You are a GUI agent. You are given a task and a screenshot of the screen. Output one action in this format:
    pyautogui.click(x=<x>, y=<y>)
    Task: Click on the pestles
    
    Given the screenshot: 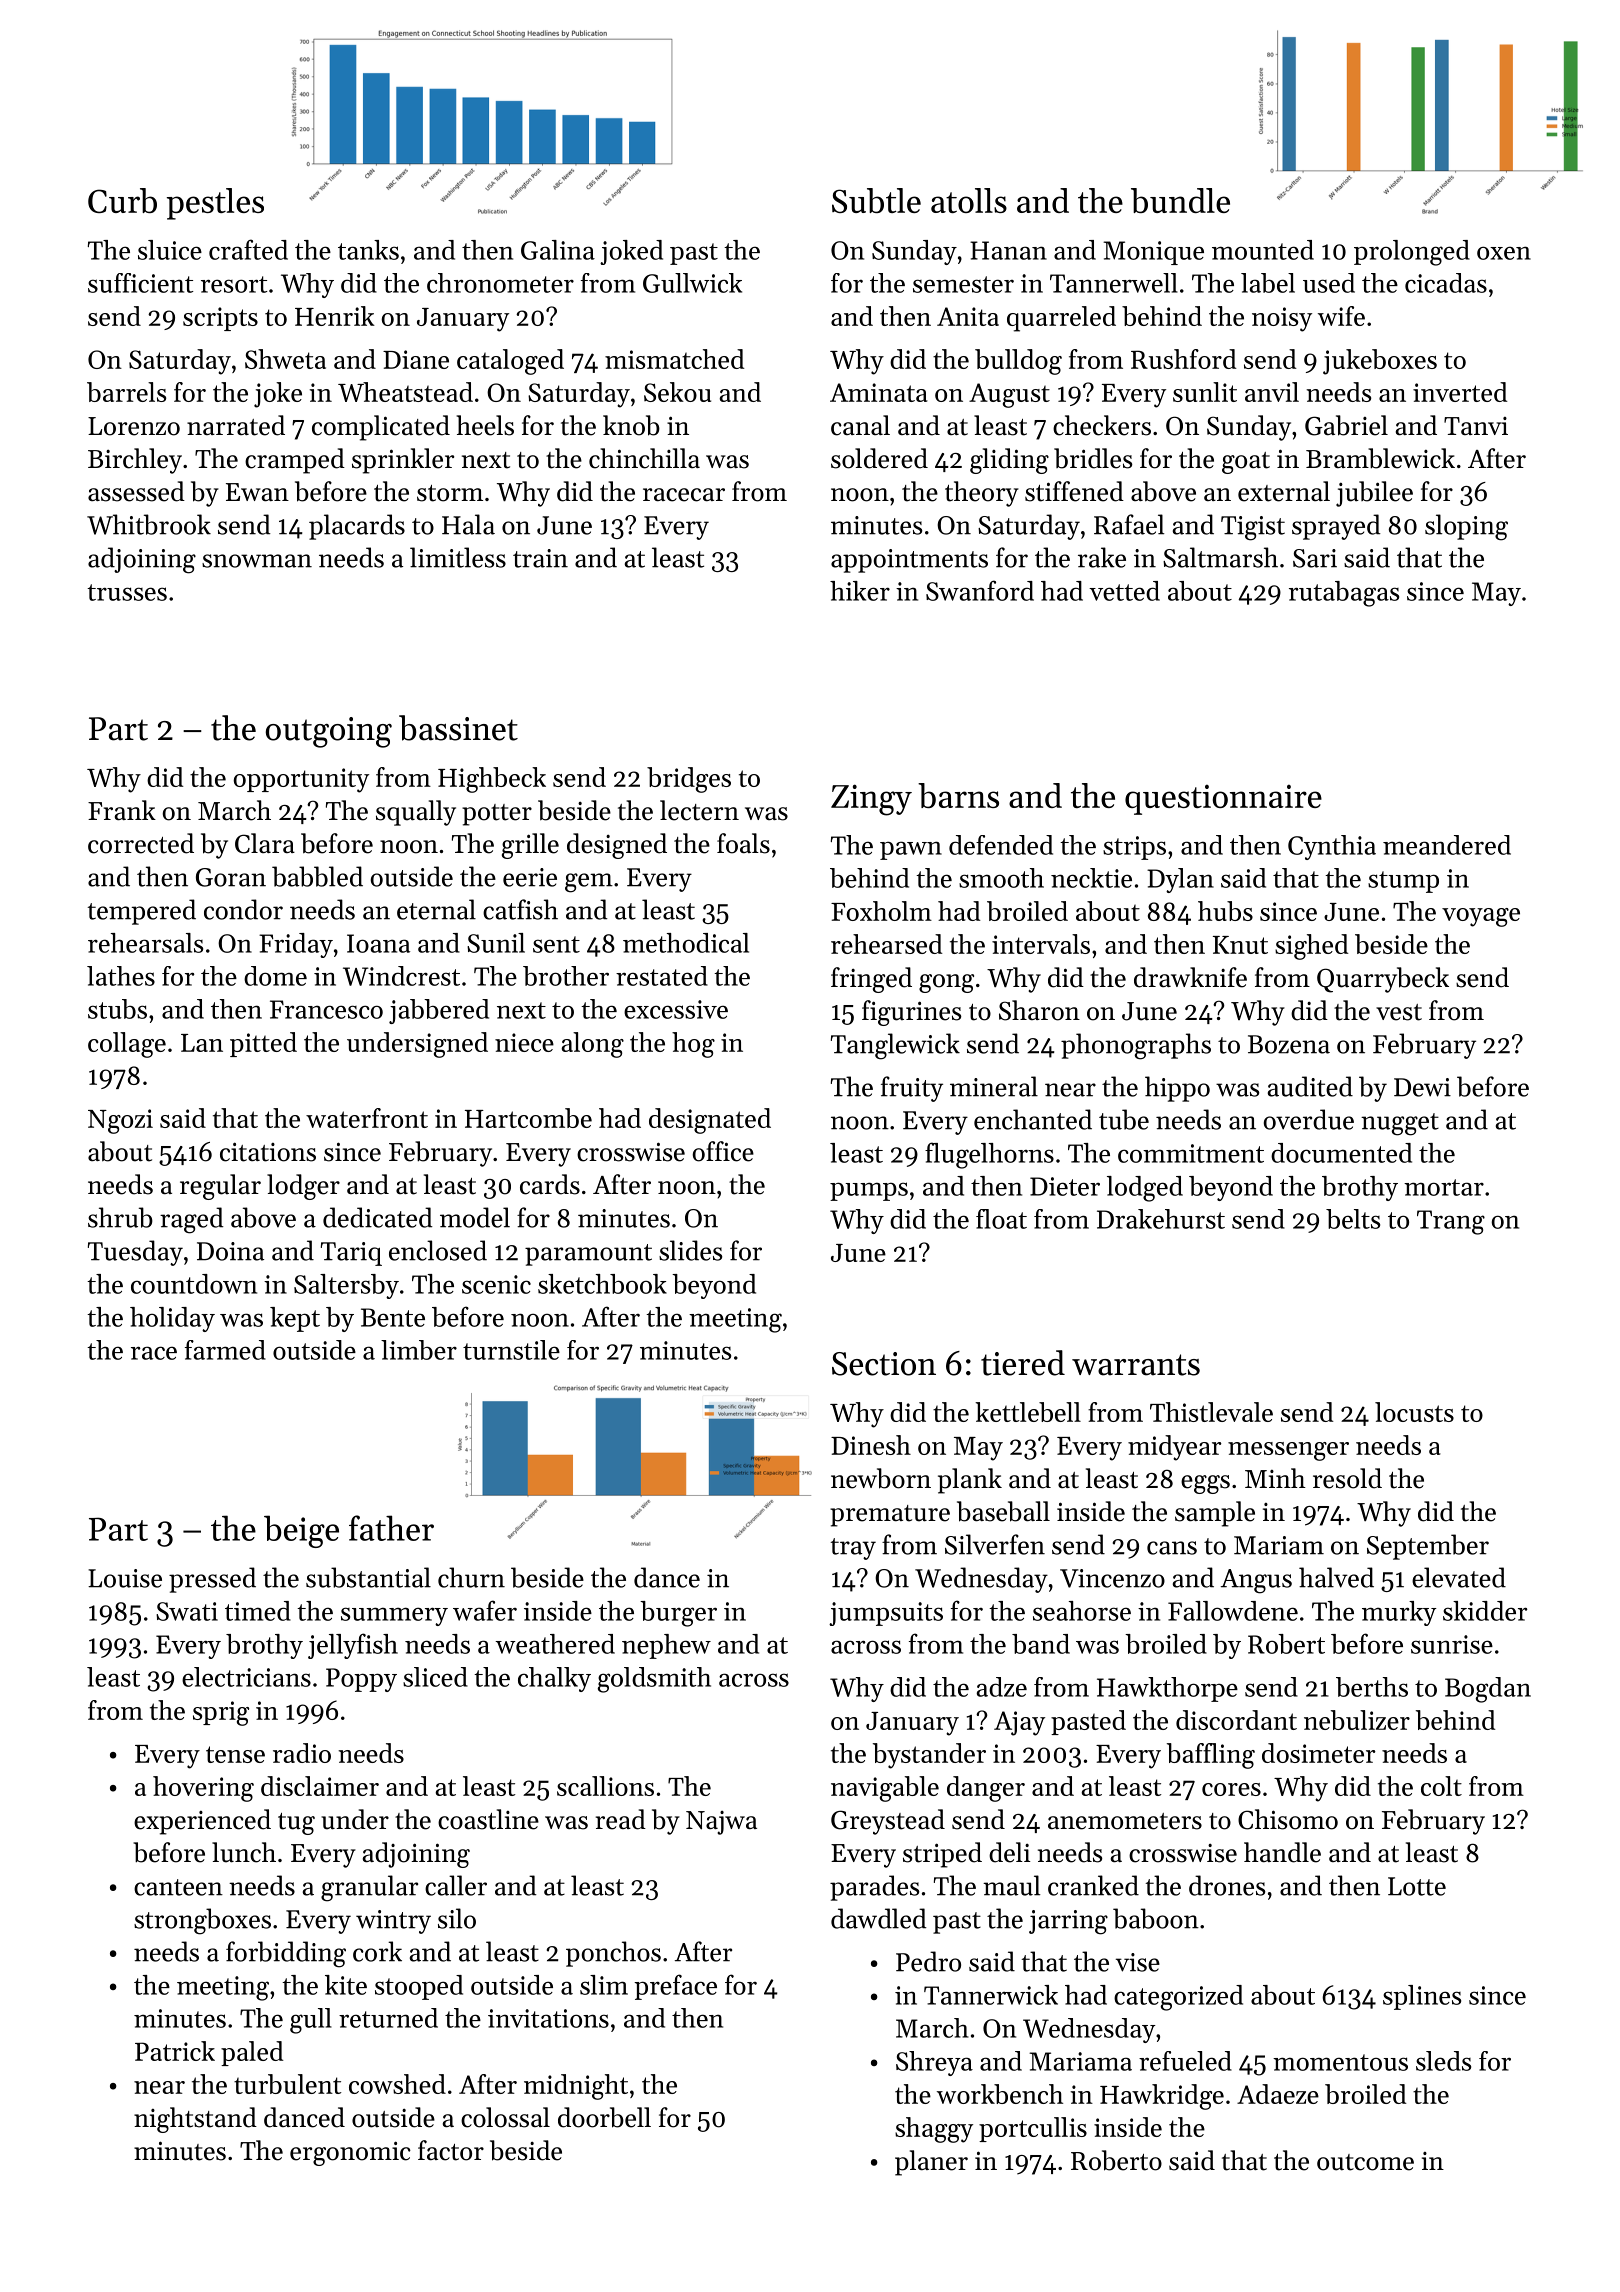 What is the action you would take?
    pyautogui.click(x=215, y=204)
